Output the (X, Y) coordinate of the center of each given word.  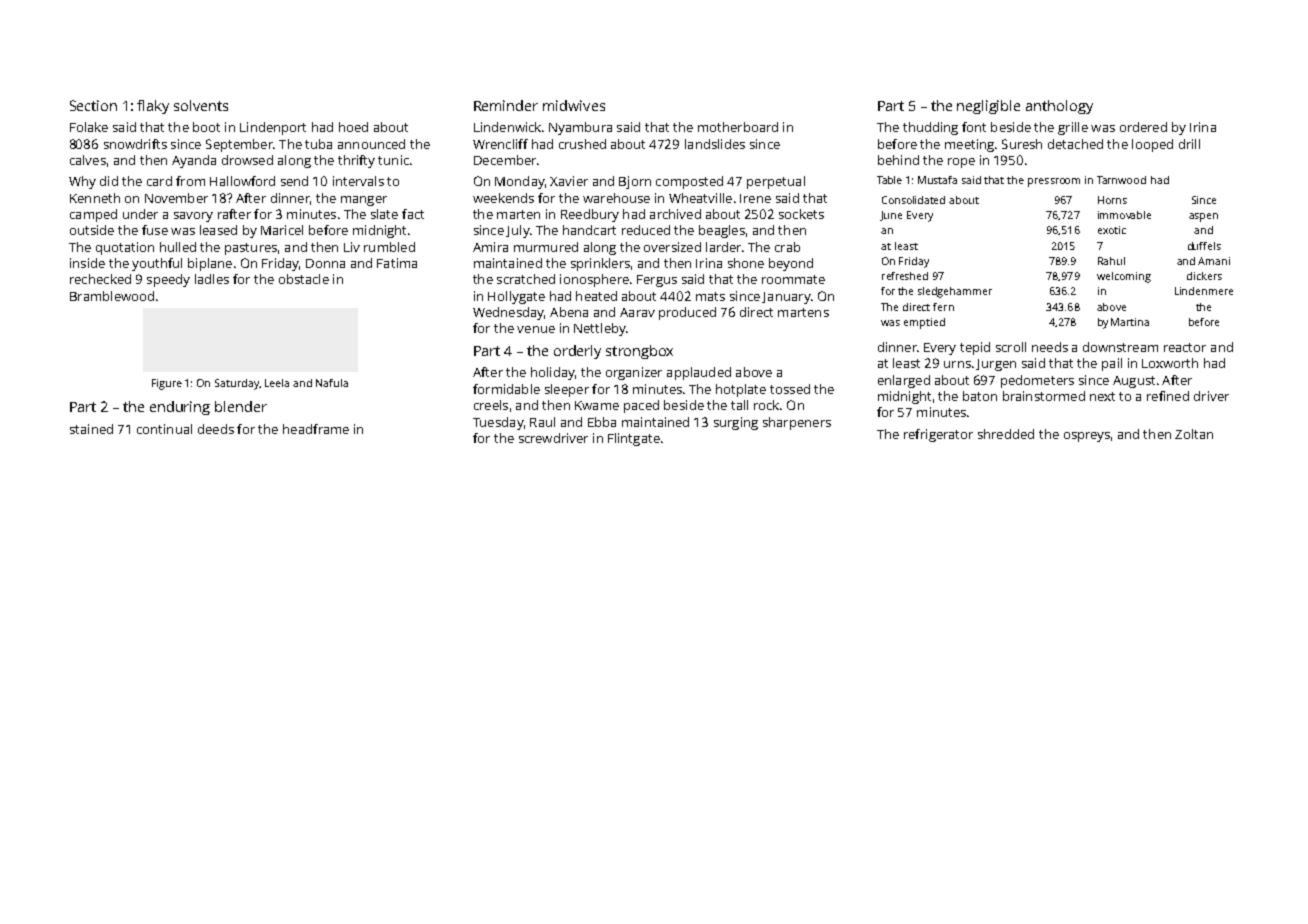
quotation (125, 248)
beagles (722, 231)
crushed (582, 144)
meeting (969, 145)
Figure (167, 384)
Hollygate (516, 297)
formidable (506, 389)
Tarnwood (1121, 180)
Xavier (569, 181)
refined (1168, 396)
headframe (316, 429)
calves (88, 160)
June (891, 216)
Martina (1130, 322)
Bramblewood (112, 296)
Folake (89, 127)
